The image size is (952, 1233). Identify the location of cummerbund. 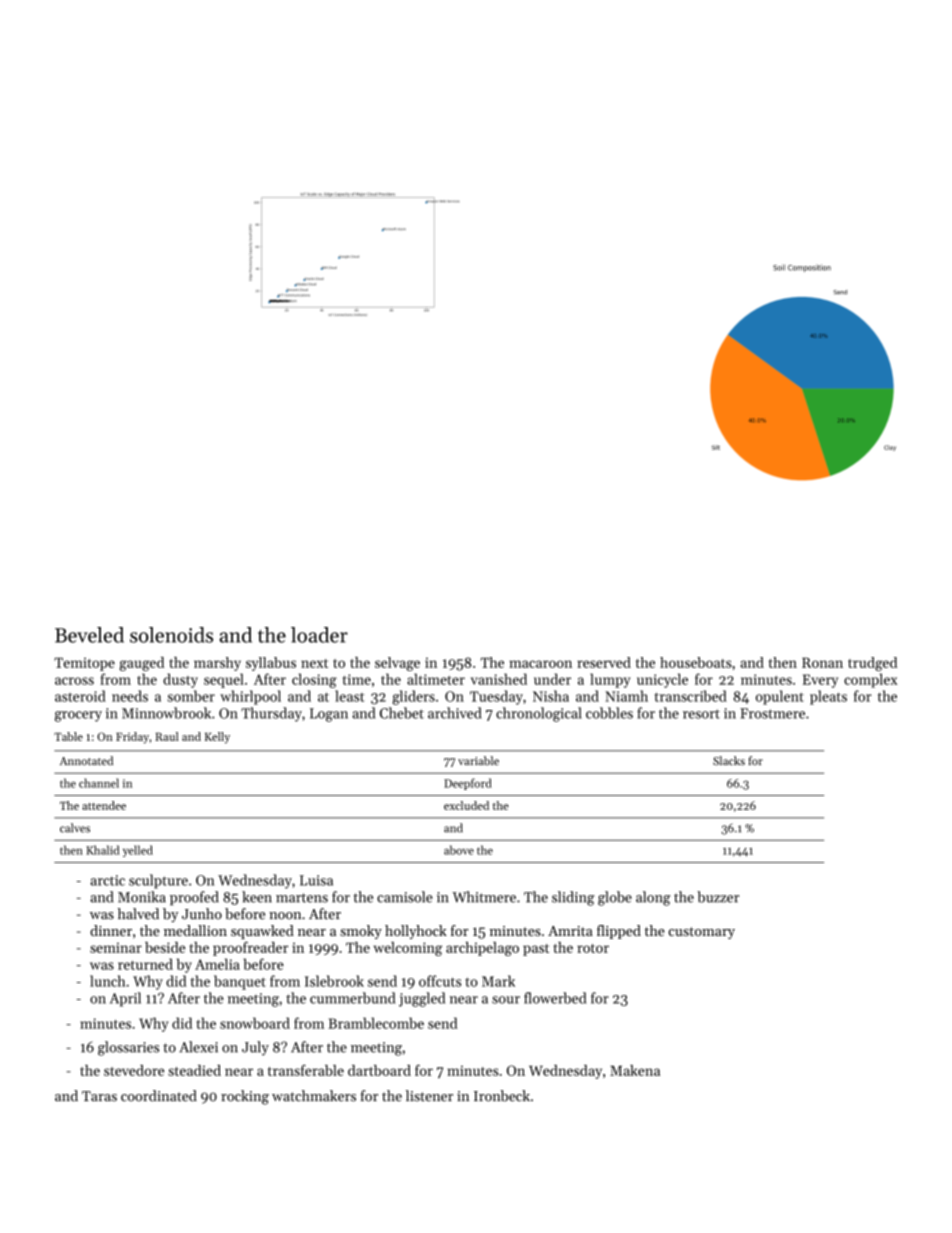
(352, 998).
